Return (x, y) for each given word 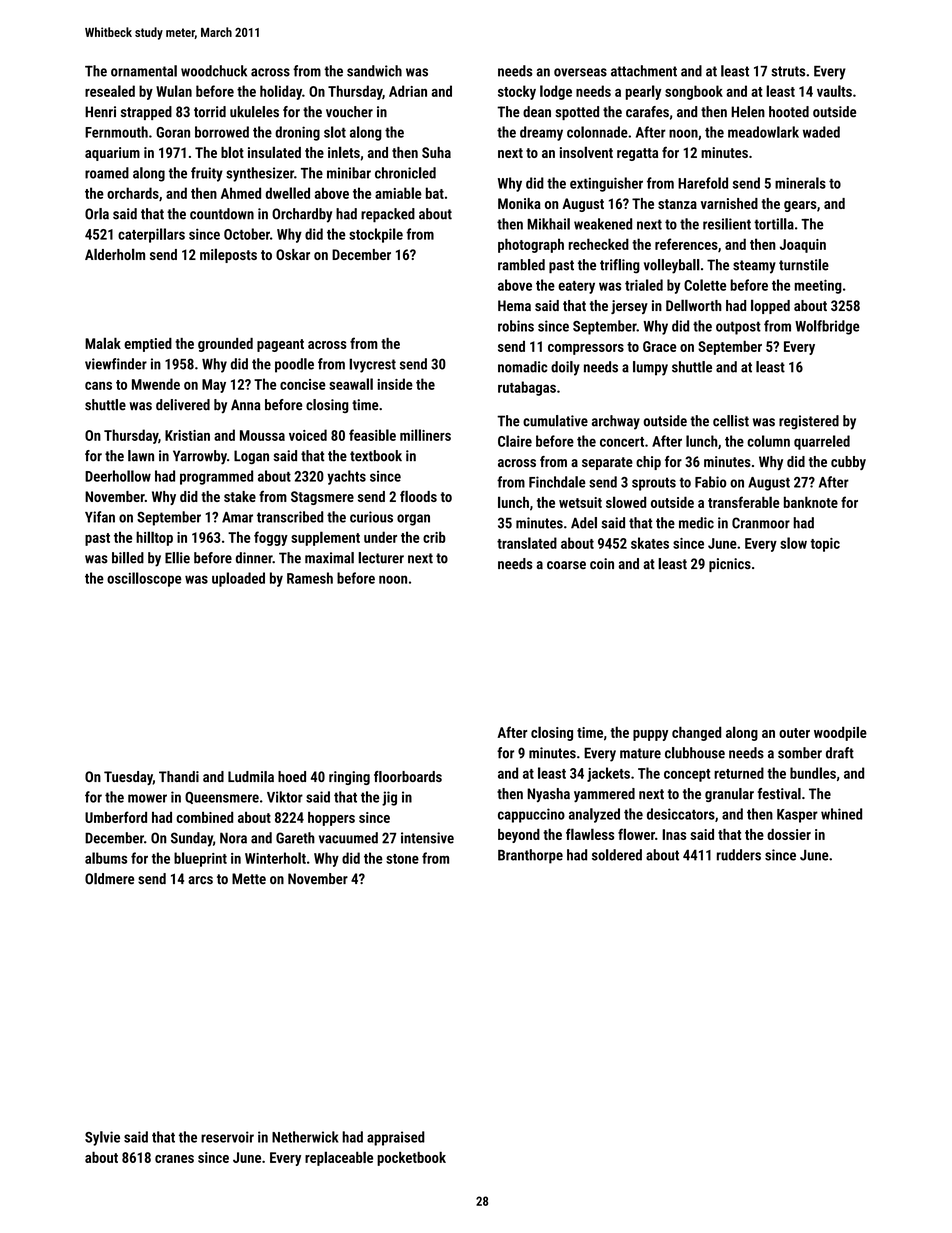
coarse (566, 565)
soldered (617, 855)
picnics (730, 565)
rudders (739, 855)
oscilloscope (144, 579)
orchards (133, 193)
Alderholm (115, 254)
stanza (677, 204)
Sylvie (102, 1138)
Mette (249, 878)
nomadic (522, 367)
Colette (705, 285)
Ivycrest (372, 365)
